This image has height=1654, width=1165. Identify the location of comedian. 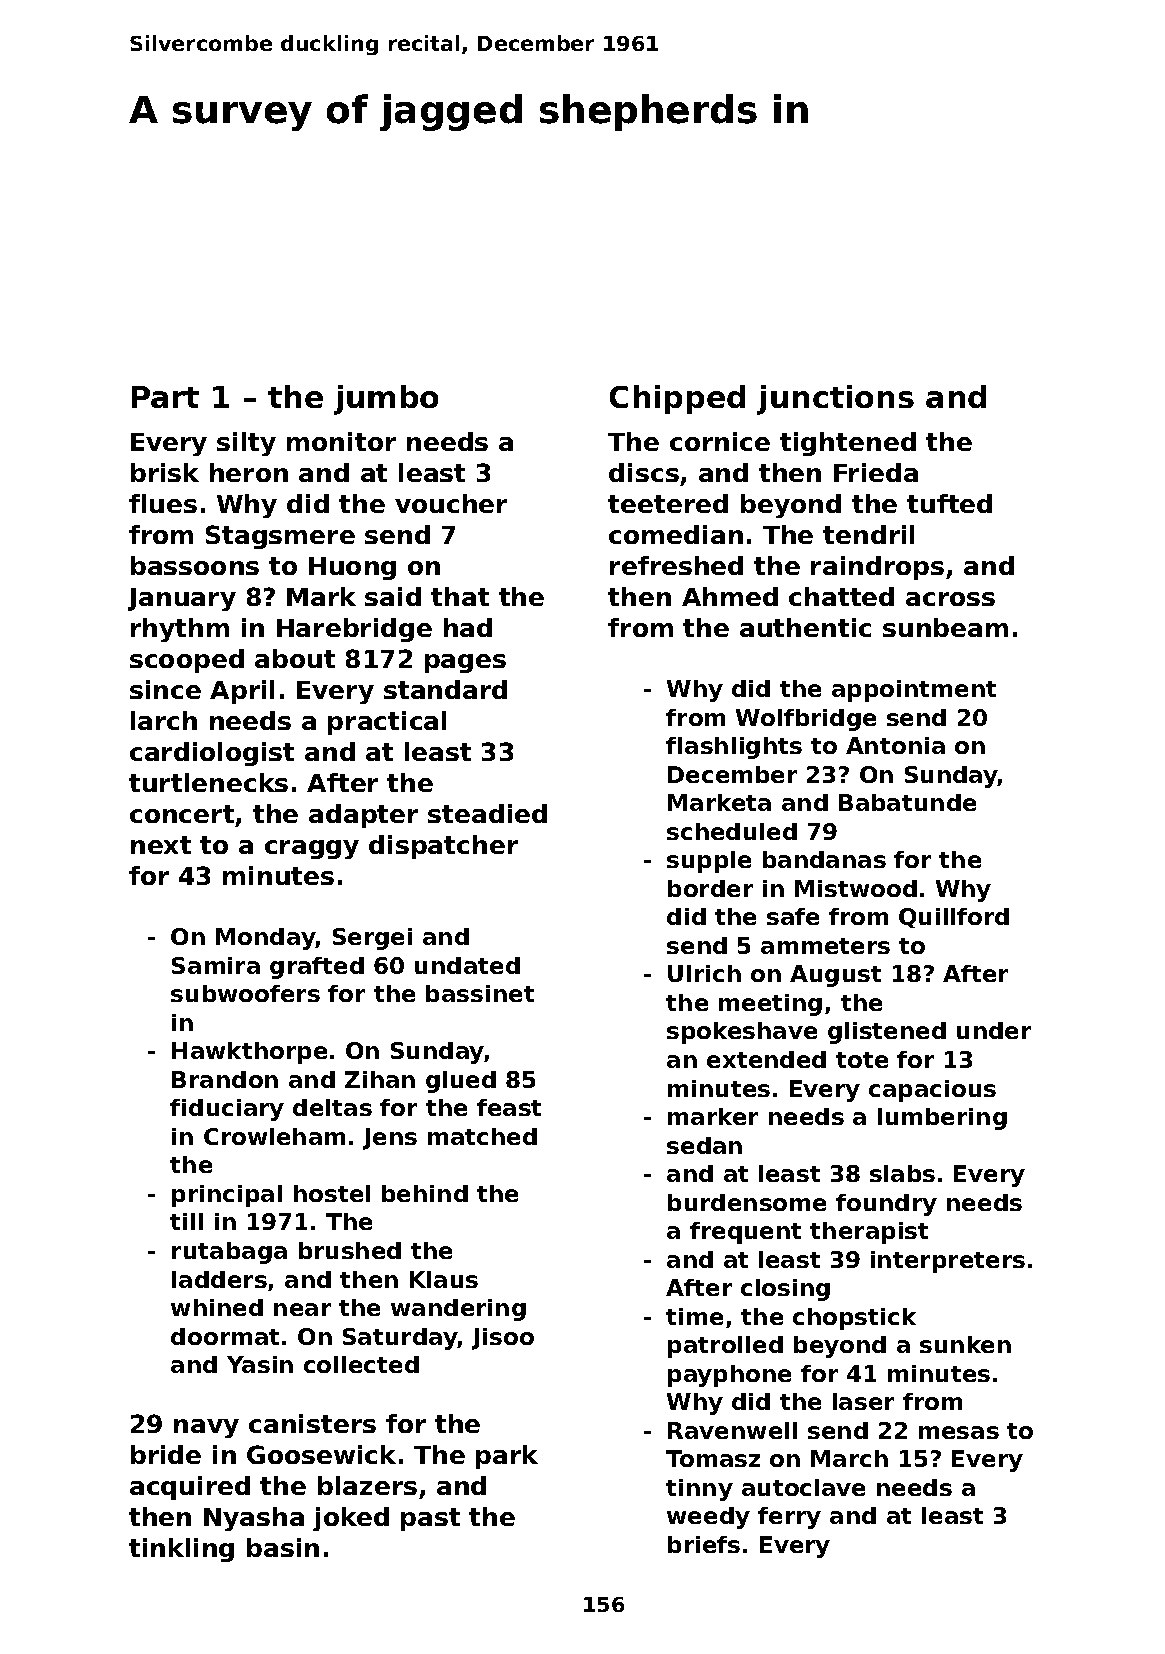
(676, 534).
